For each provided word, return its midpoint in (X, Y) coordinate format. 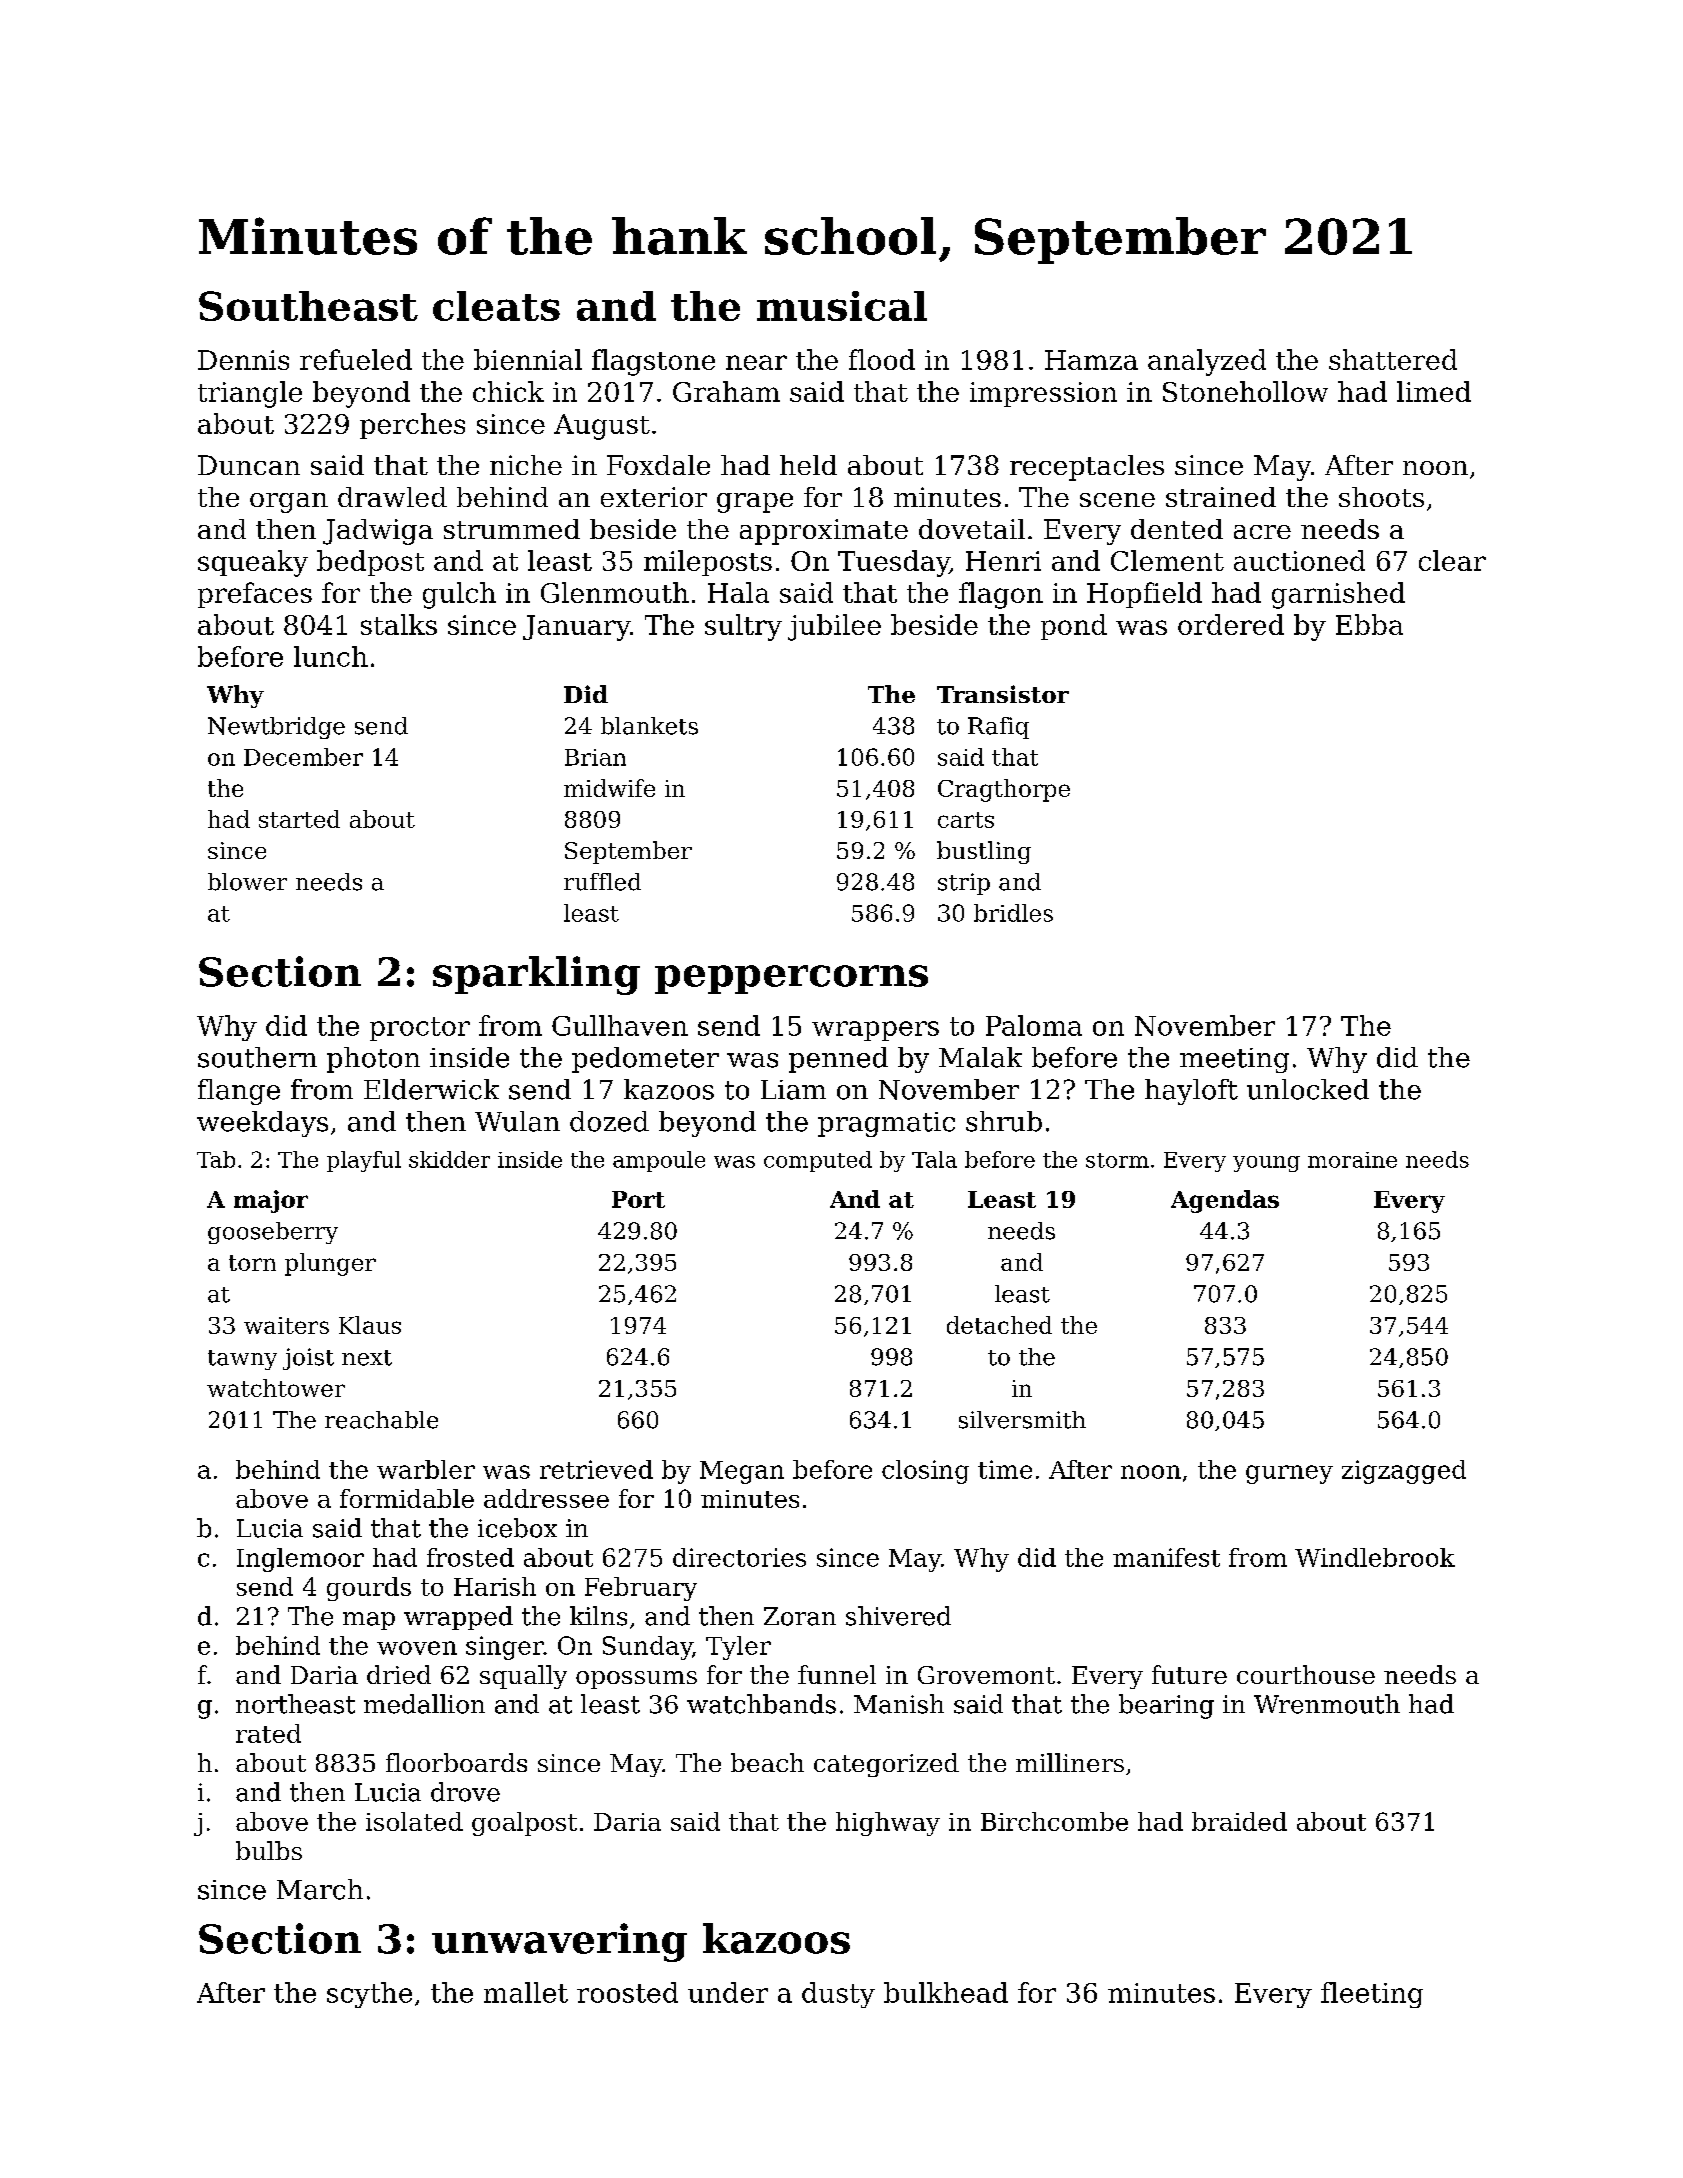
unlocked (1308, 1089)
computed (818, 1161)
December (303, 757)
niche (526, 465)
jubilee (834, 627)
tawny (242, 1360)
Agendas (1225, 1201)
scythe (369, 1995)
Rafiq (998, 728)
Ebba (1369, 624)
